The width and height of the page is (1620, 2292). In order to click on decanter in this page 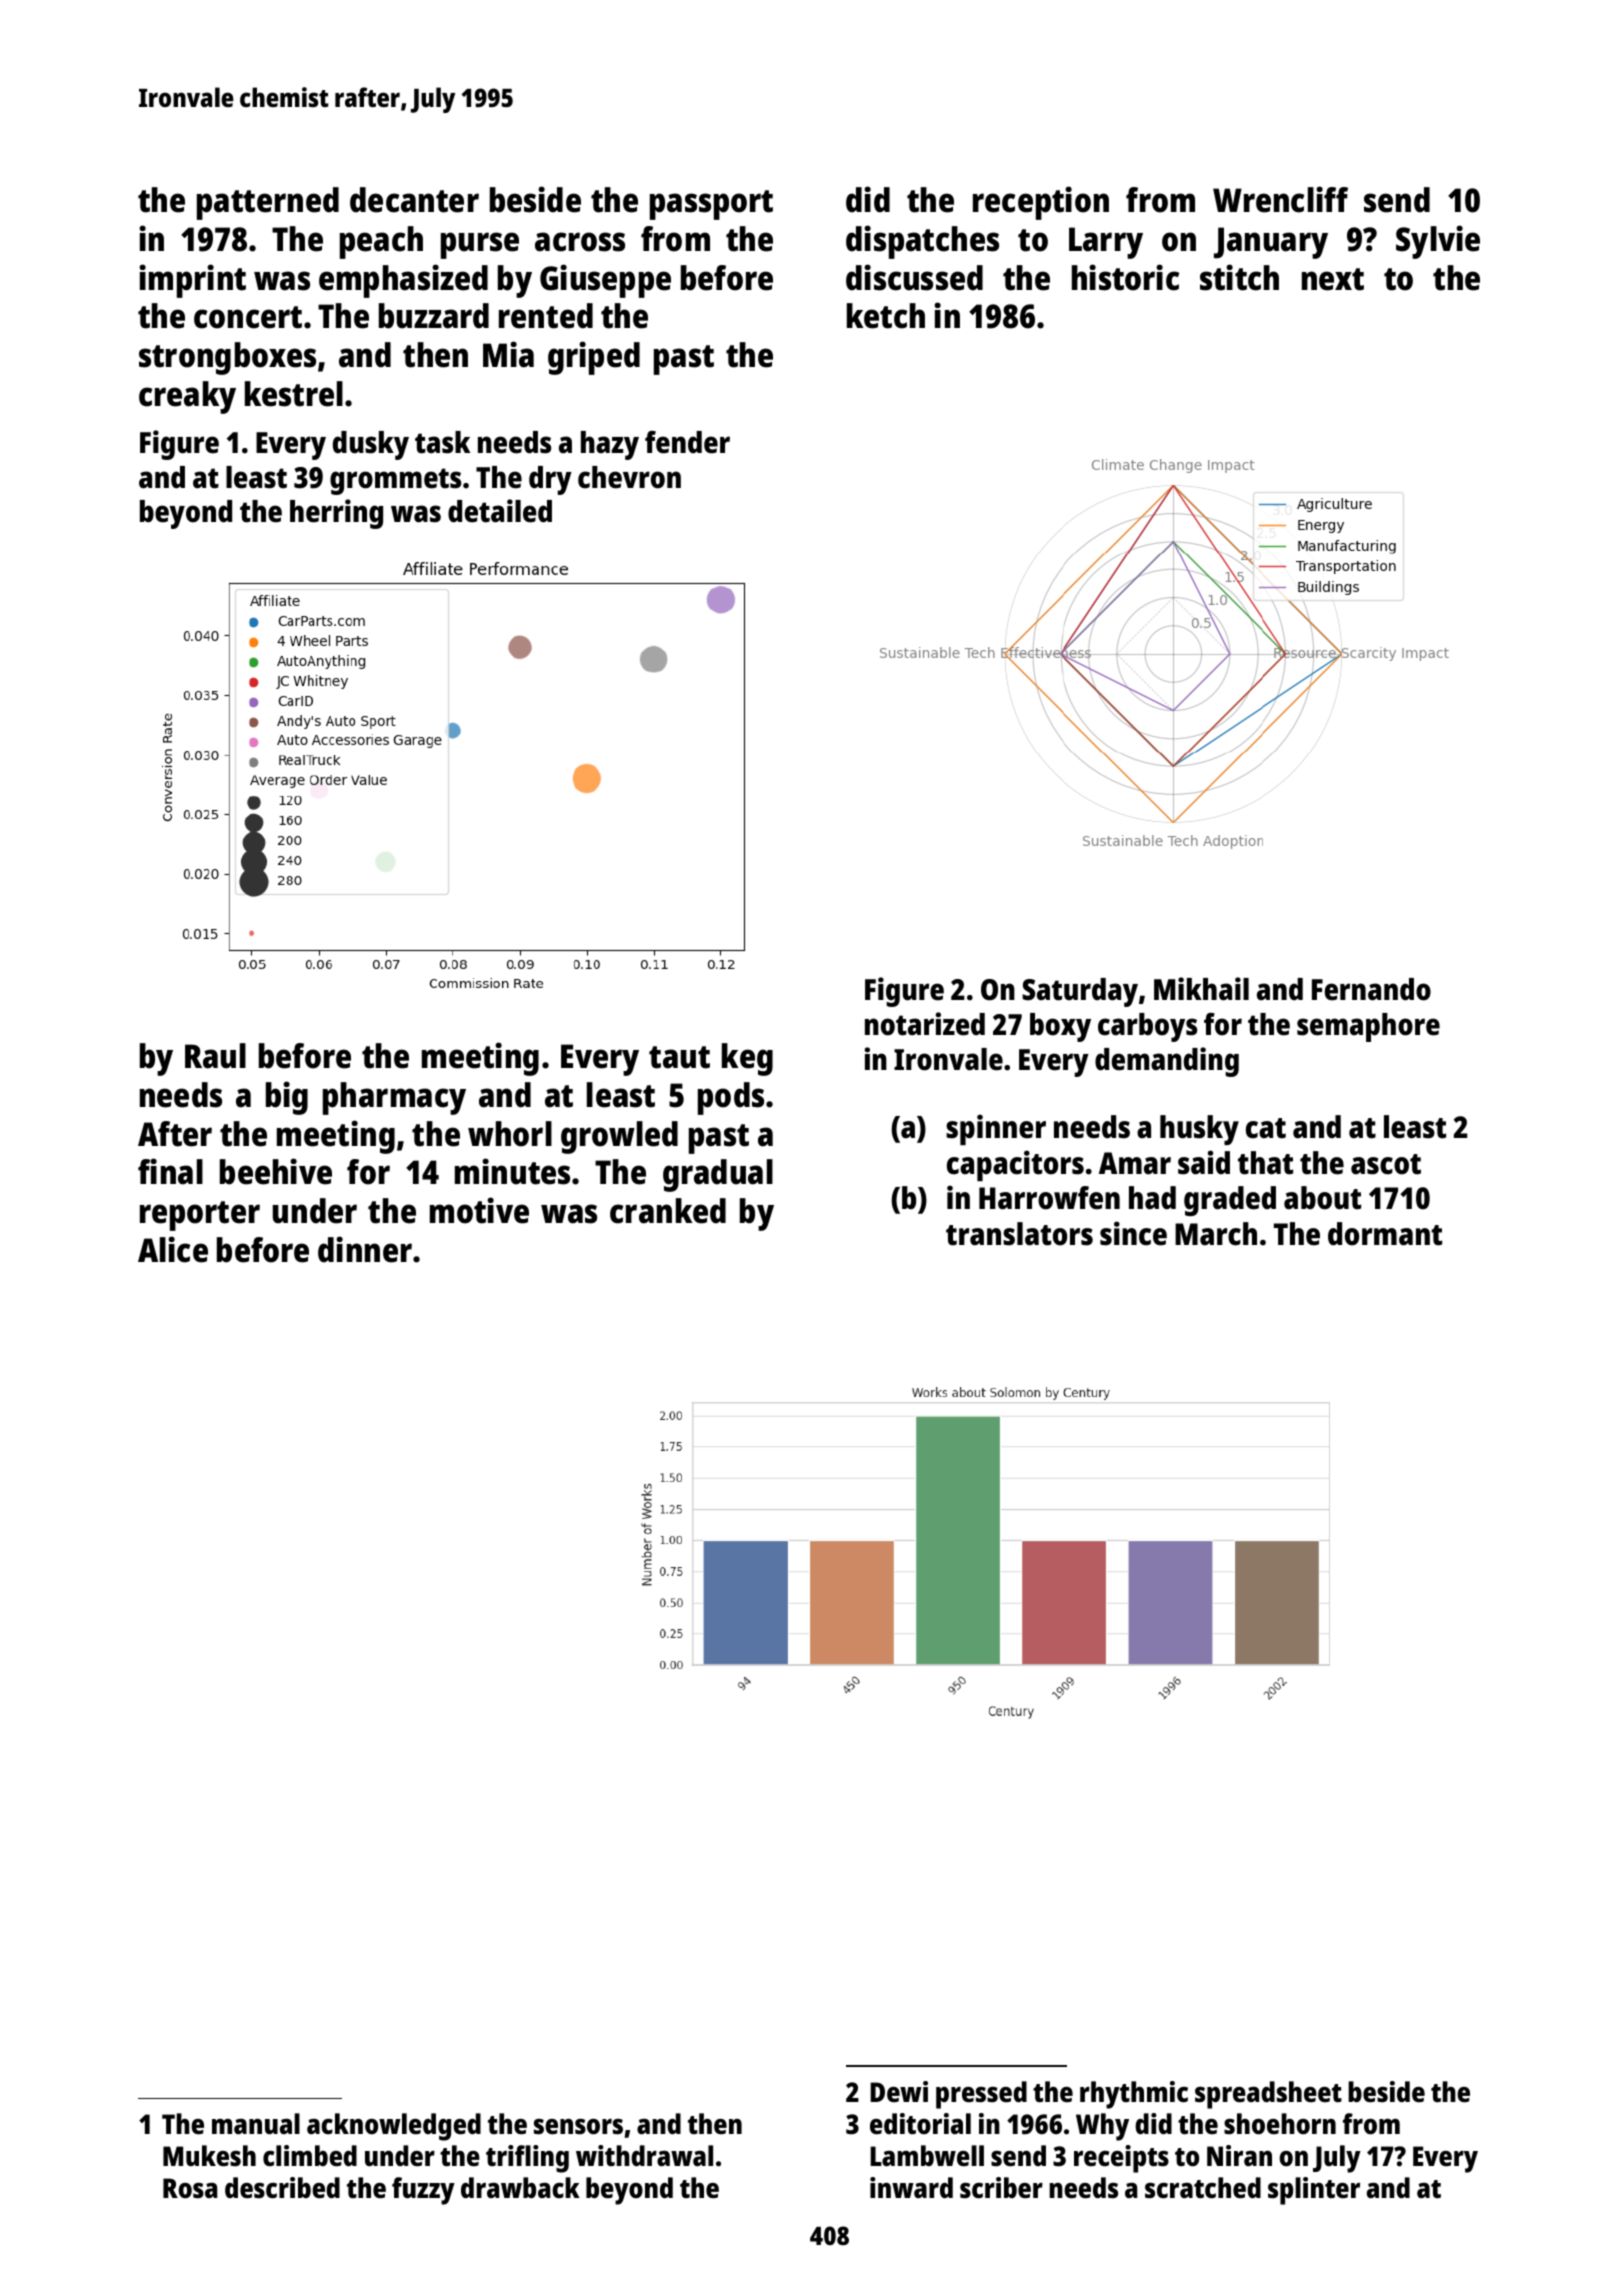, I will do `click(414, 200)`.
